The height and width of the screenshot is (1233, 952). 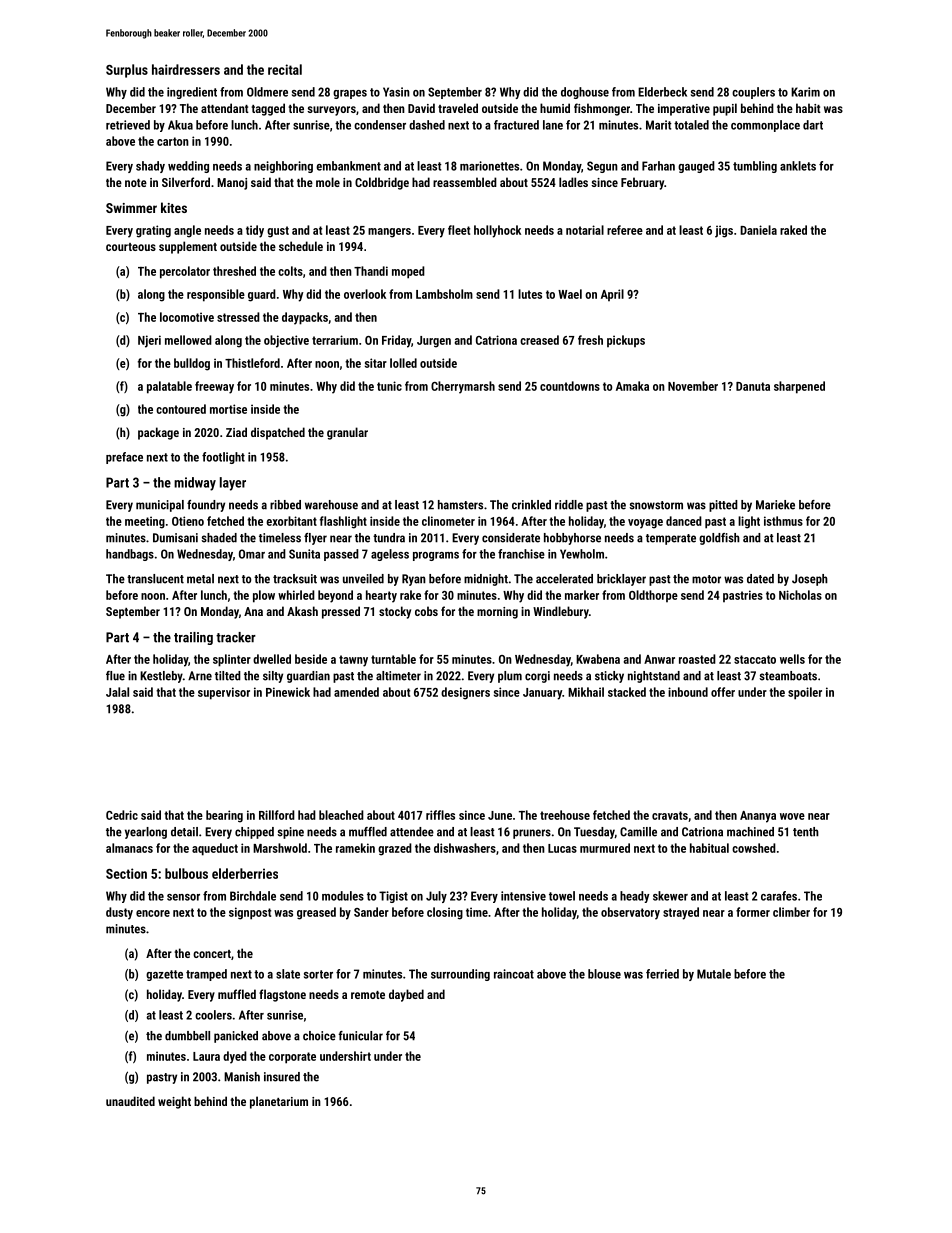 I want to click on Elderbeck, so click(x=662, y=92).
